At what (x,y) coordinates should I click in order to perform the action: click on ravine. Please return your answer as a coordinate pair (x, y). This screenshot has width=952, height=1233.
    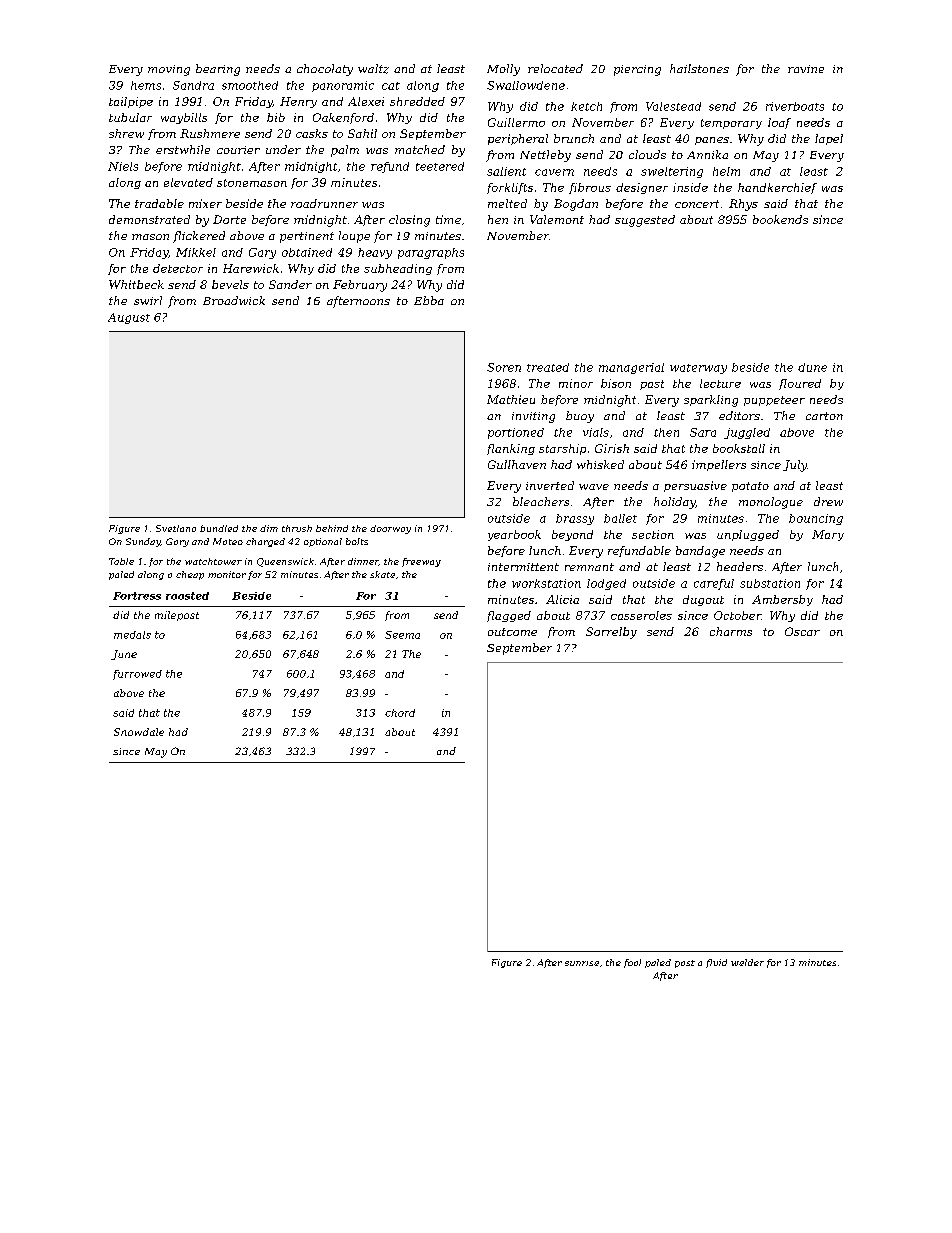
    Looking at the image, I should click on (806, 69).
